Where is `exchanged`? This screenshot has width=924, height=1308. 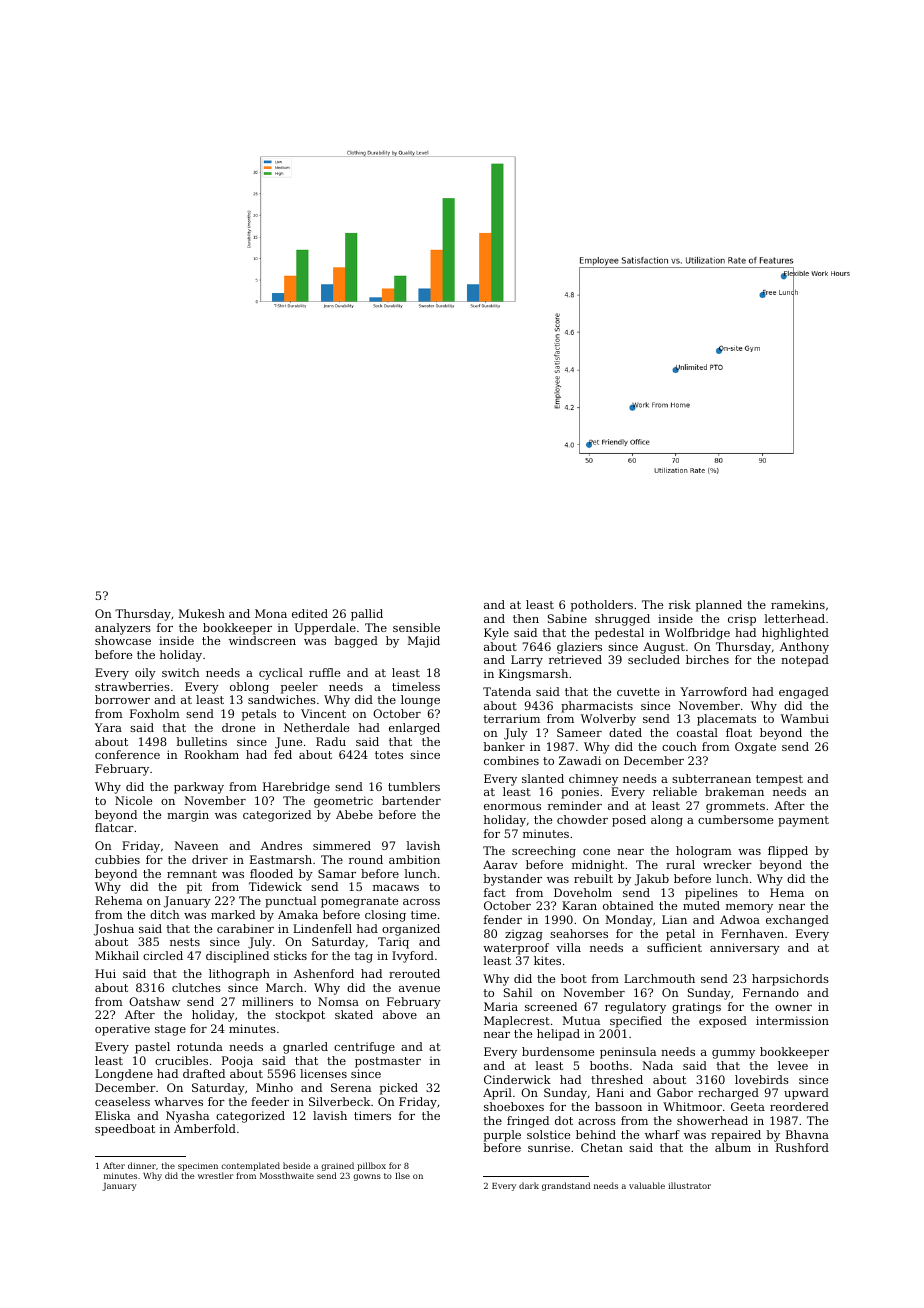
exchanged is located at coordinates (797, 921).
